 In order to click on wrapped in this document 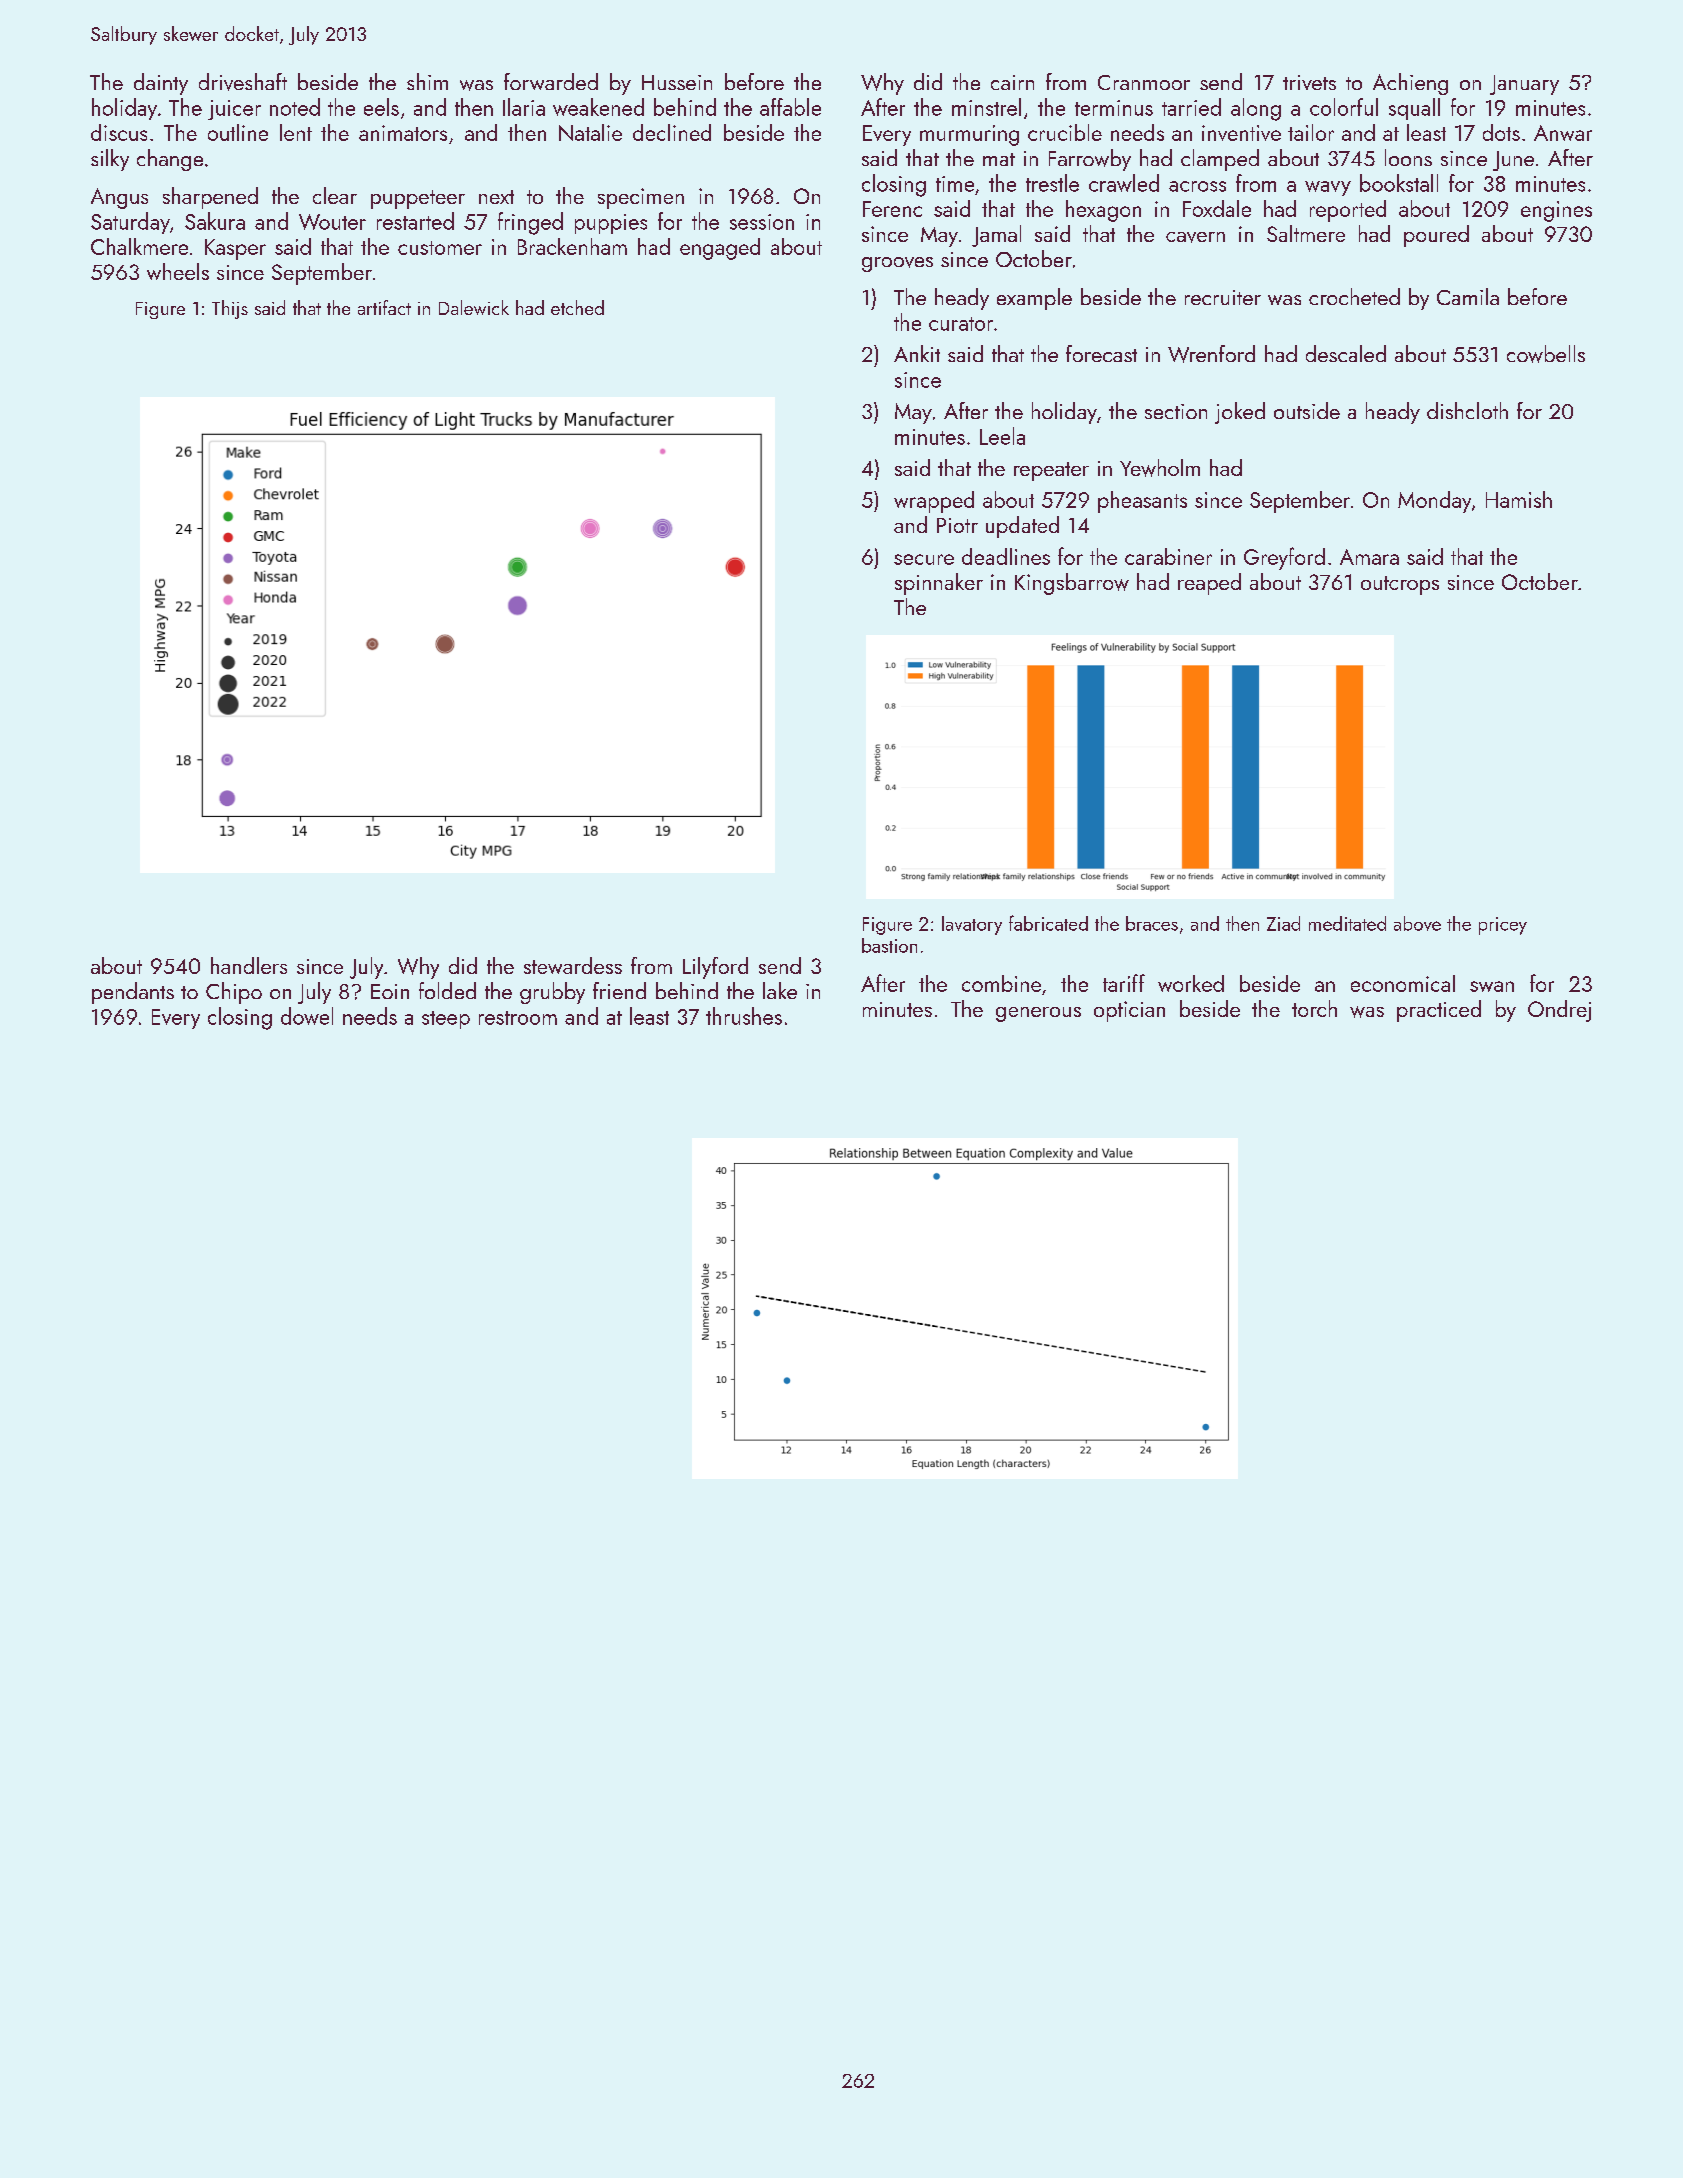, I will do `click(934, 502)`.
